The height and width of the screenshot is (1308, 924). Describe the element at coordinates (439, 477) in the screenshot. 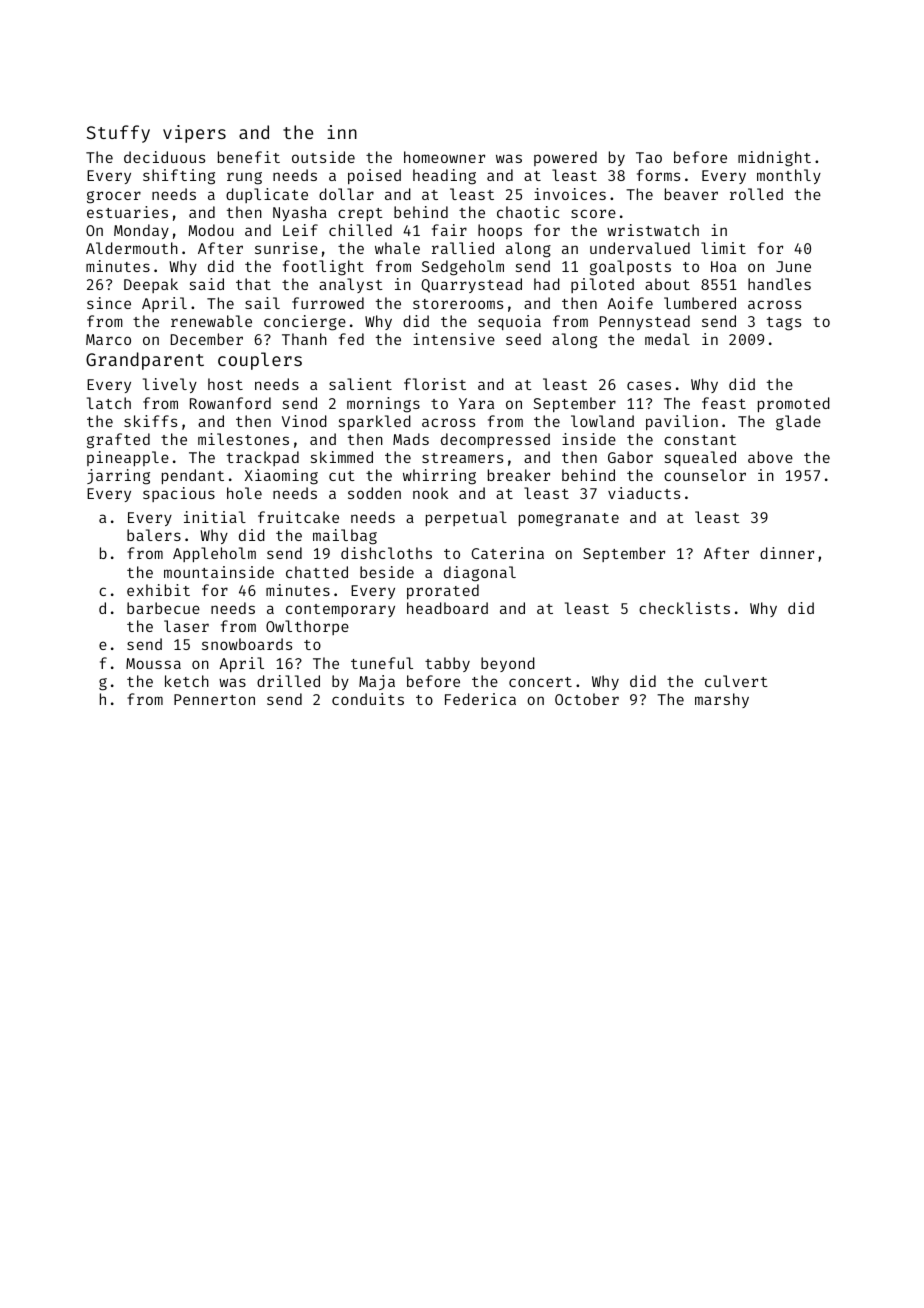

I see `whirring` at that location.
